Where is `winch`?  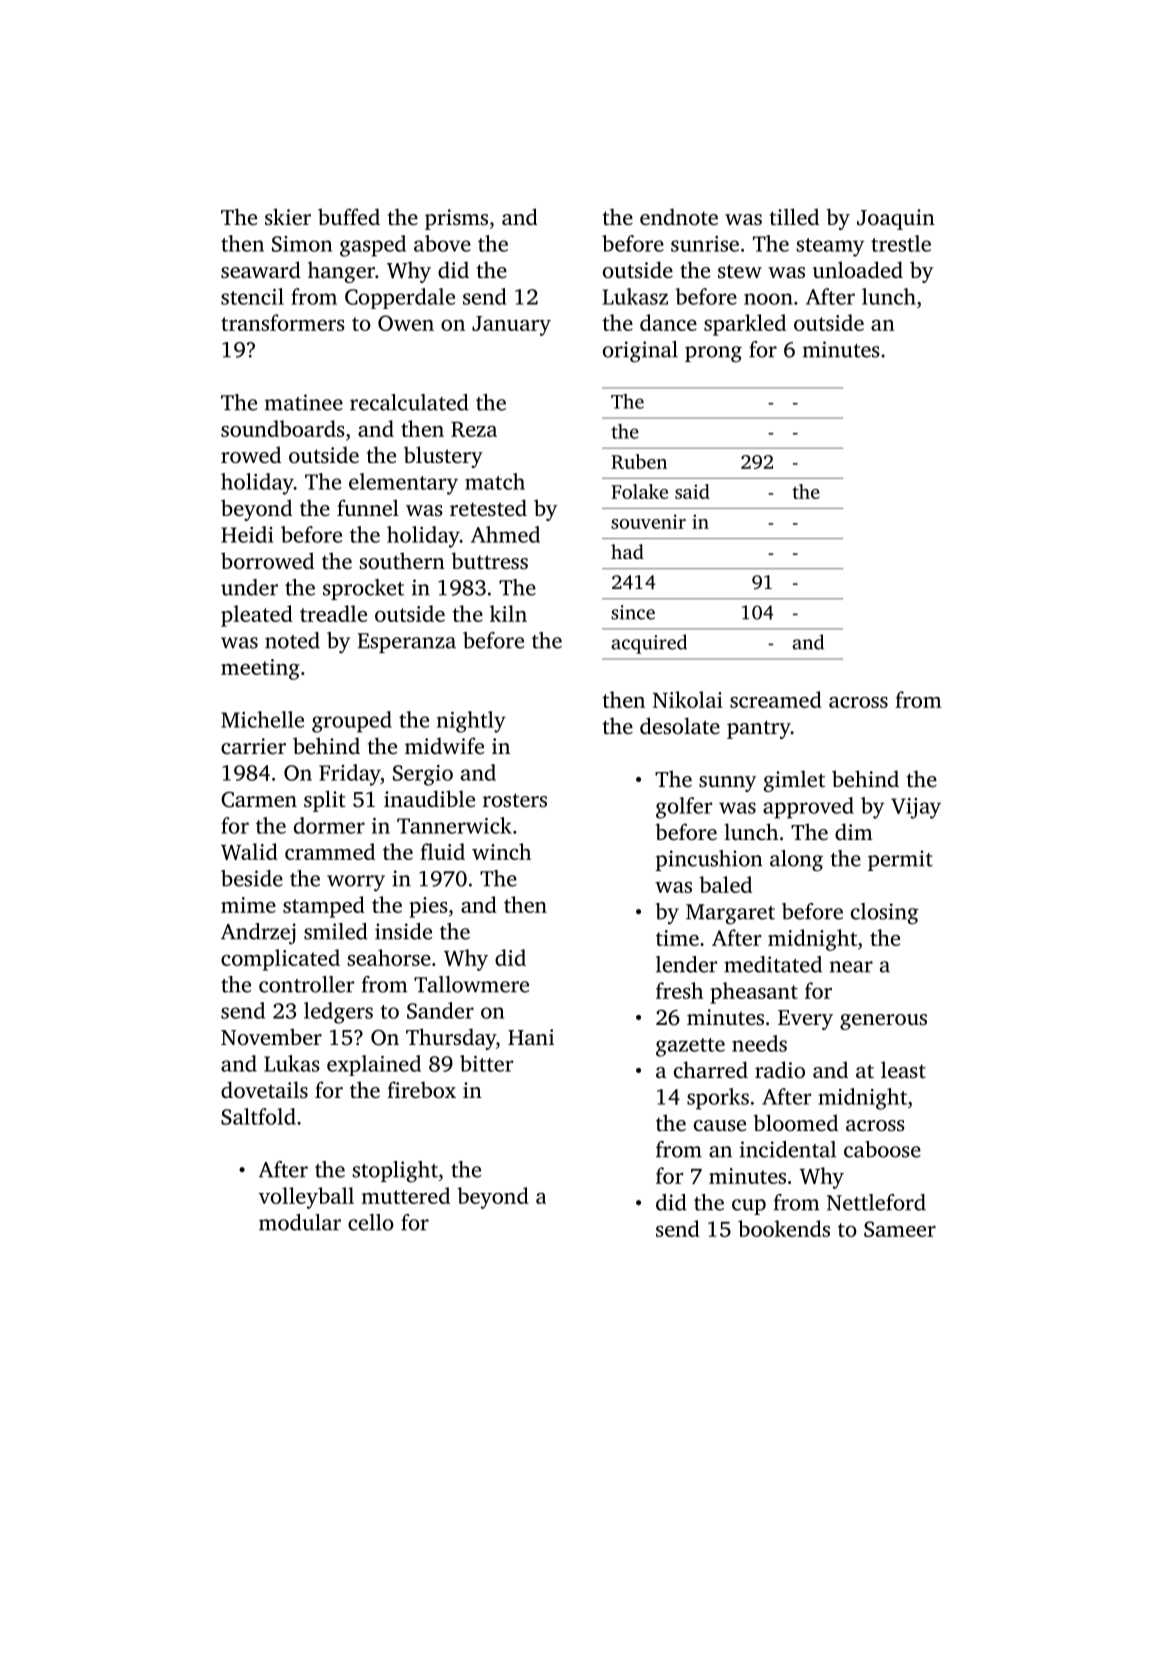
winch is located at coordinates (501, 851).
